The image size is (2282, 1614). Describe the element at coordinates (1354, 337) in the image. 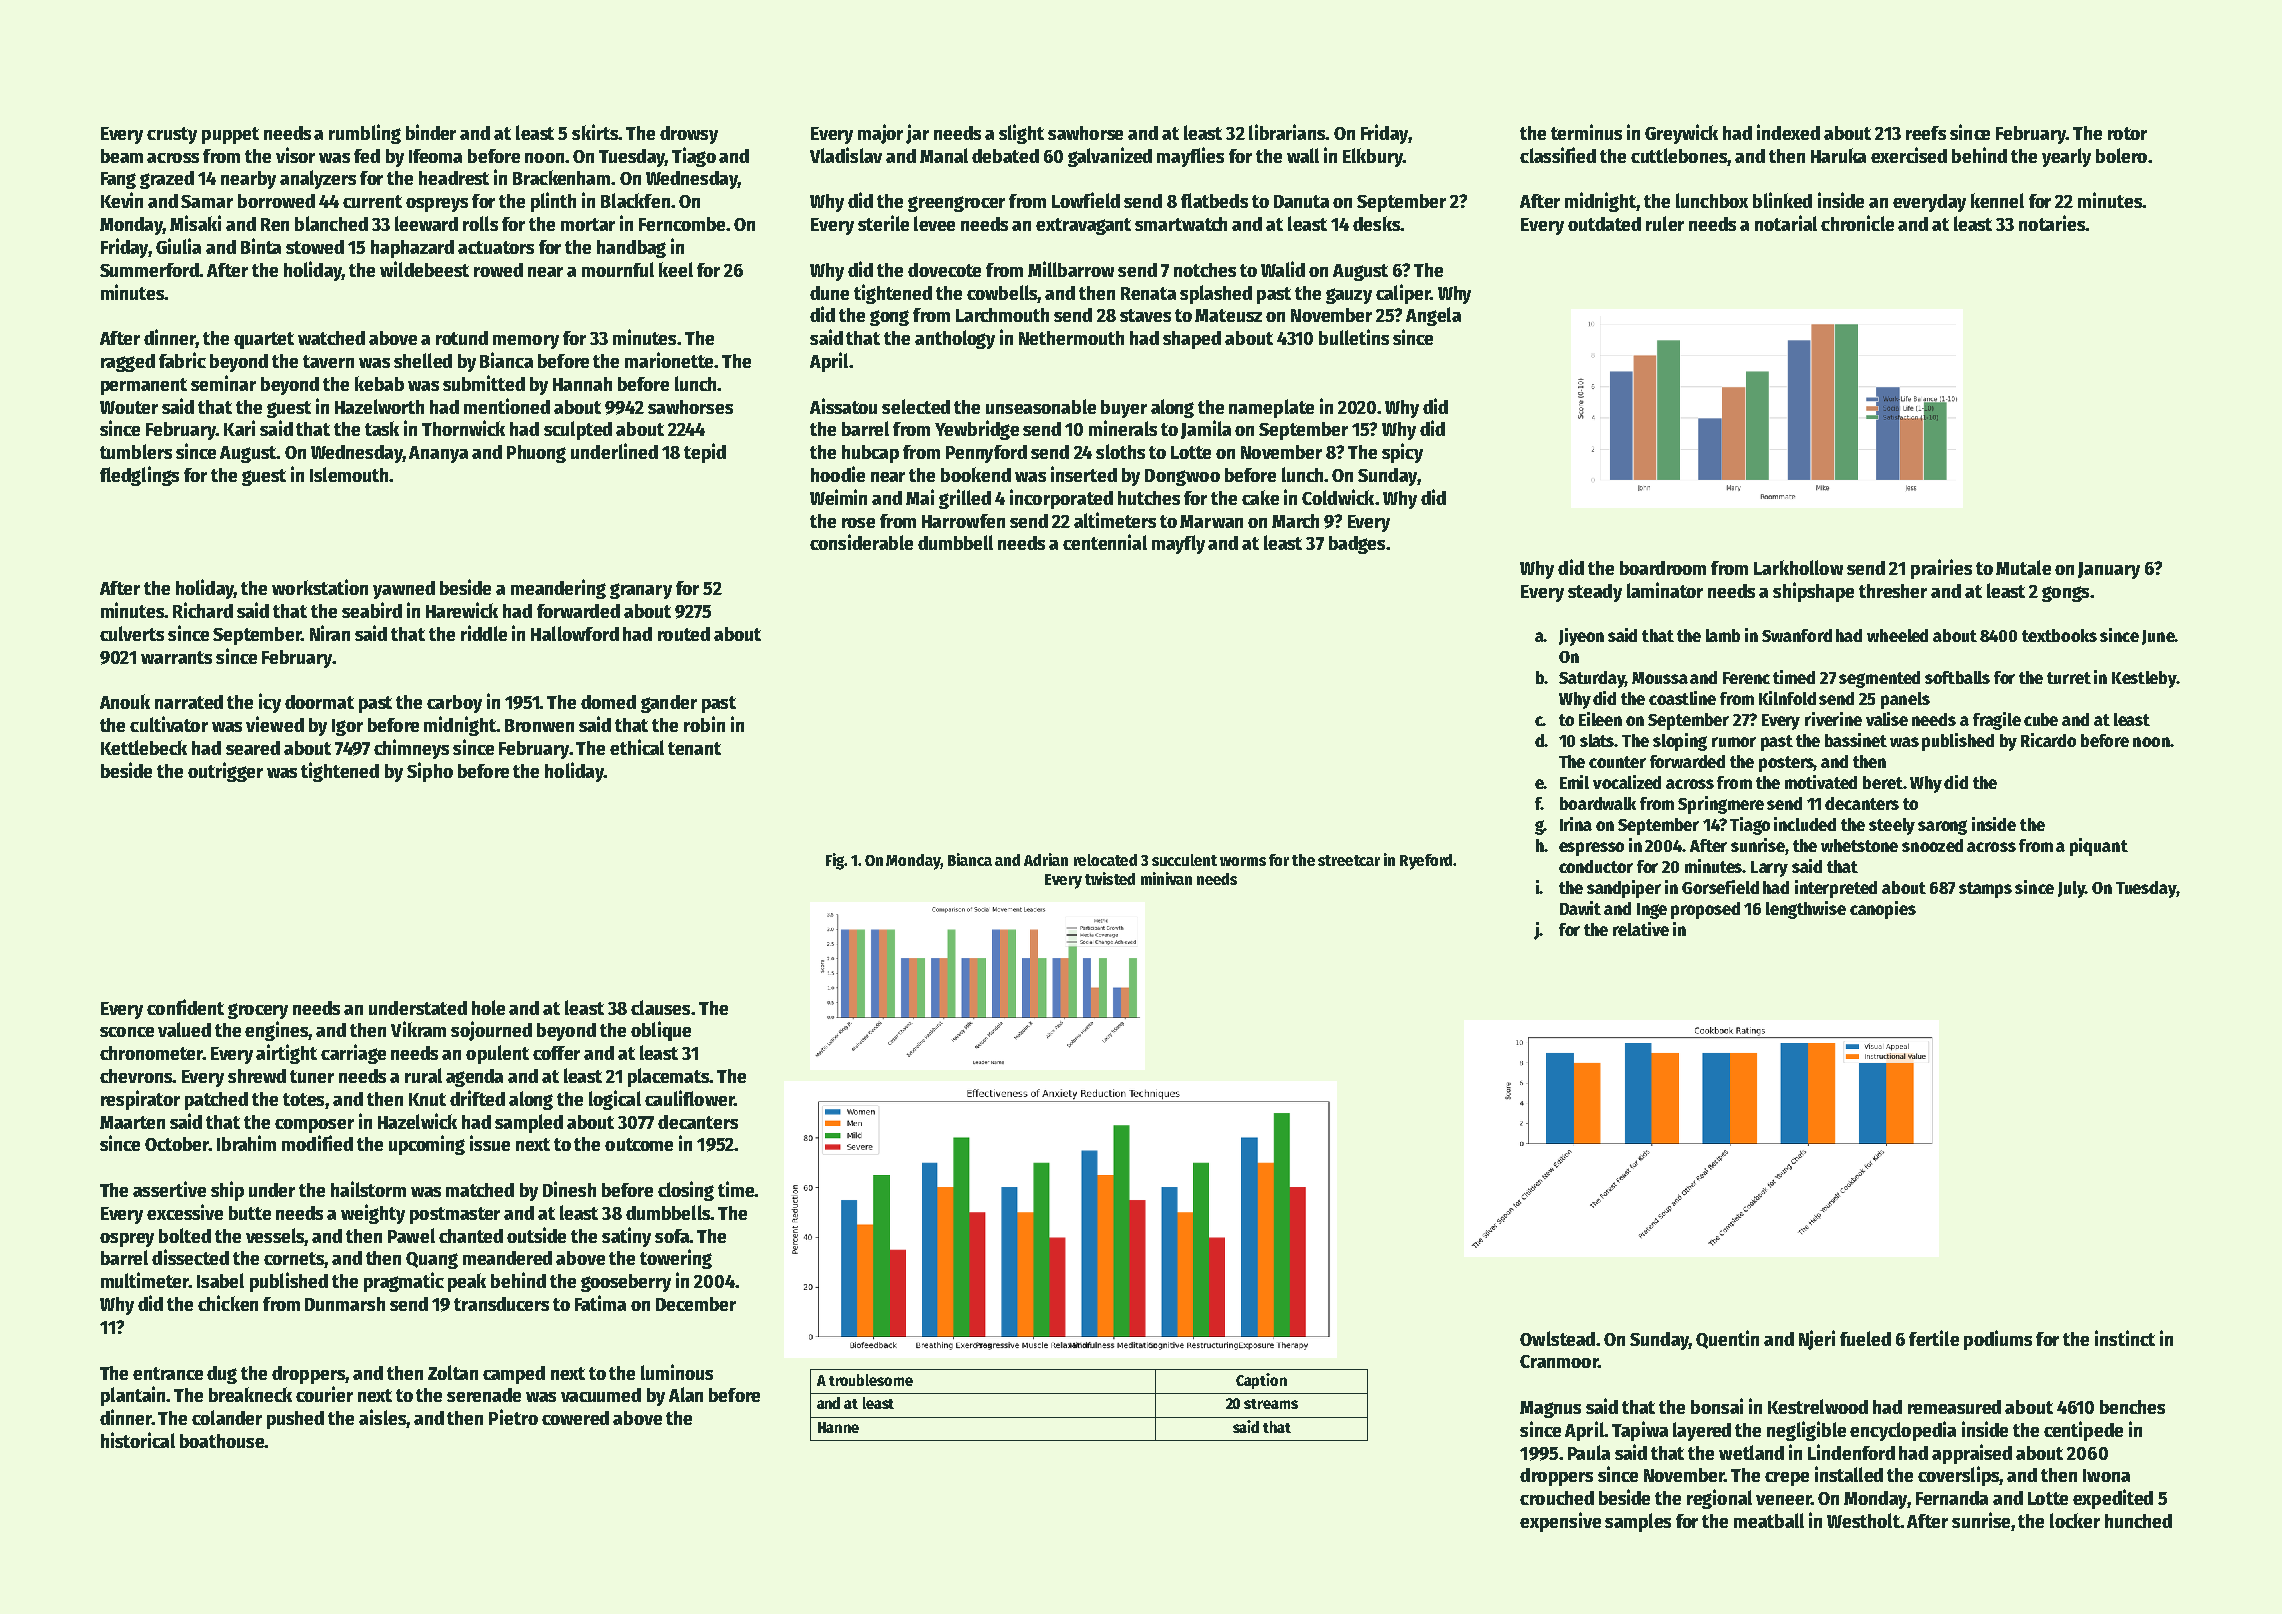

I see `bulletins` at that location.
